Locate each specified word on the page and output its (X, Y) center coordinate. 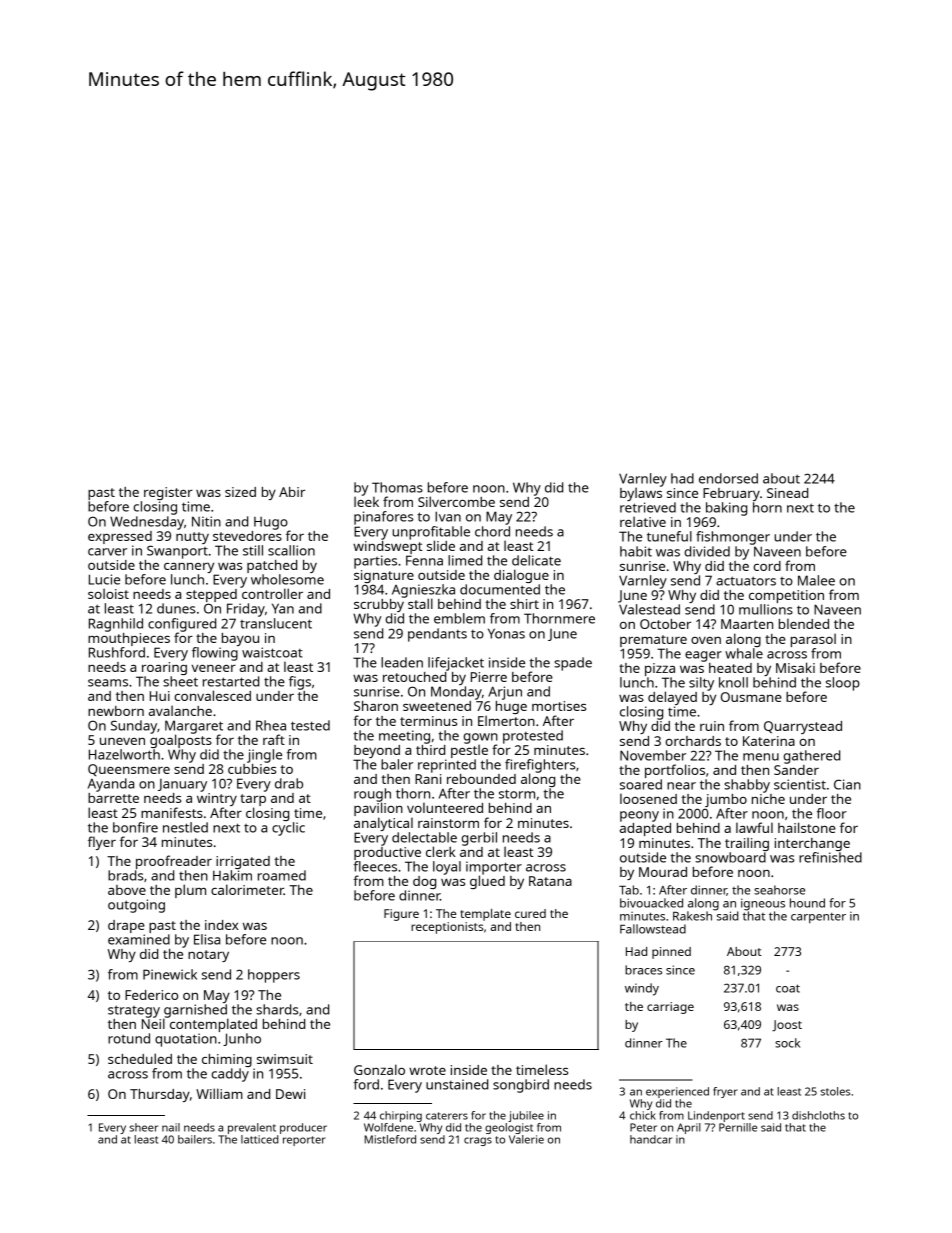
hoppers (274, 976)
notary (208, 956)
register (168, 493)
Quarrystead (803, 727)
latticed (260, 1139)
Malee (816, 580)
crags (478, 1141)
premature (653, 641)
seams (108, 683)
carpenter (818, 918)
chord (492, 531)
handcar (651, 1139)
